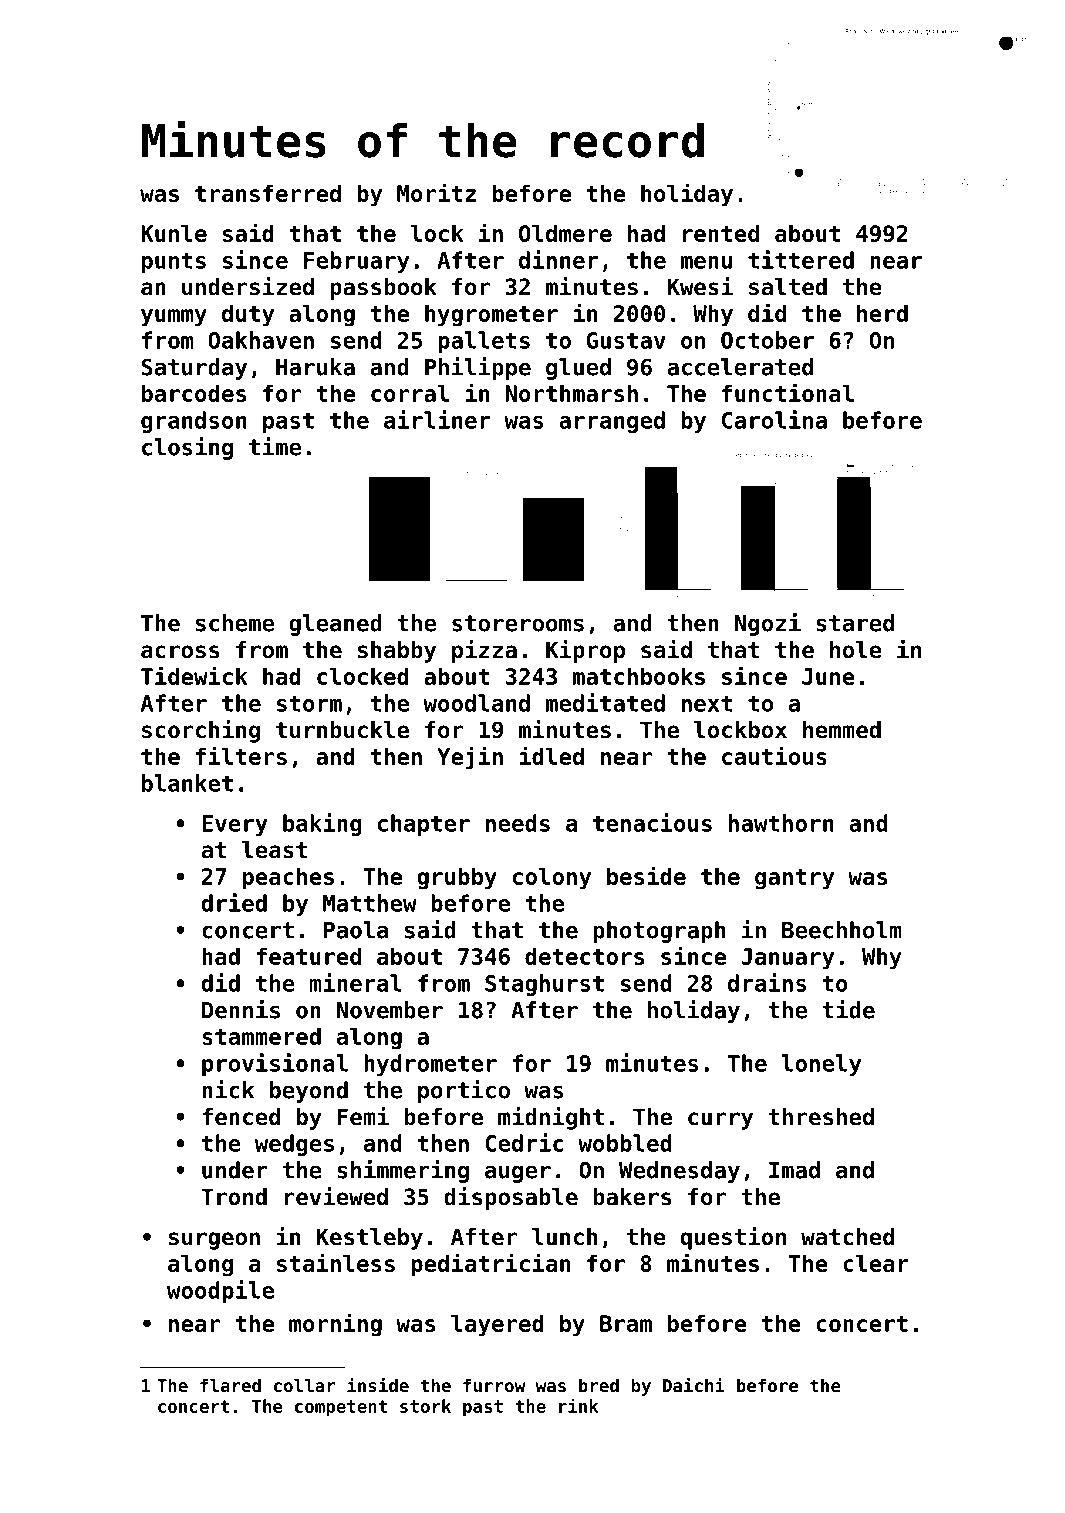 Image resolution: width=1065 pixels, height=1513 pixels. I want to click on Moritz, so click(436, 192).
